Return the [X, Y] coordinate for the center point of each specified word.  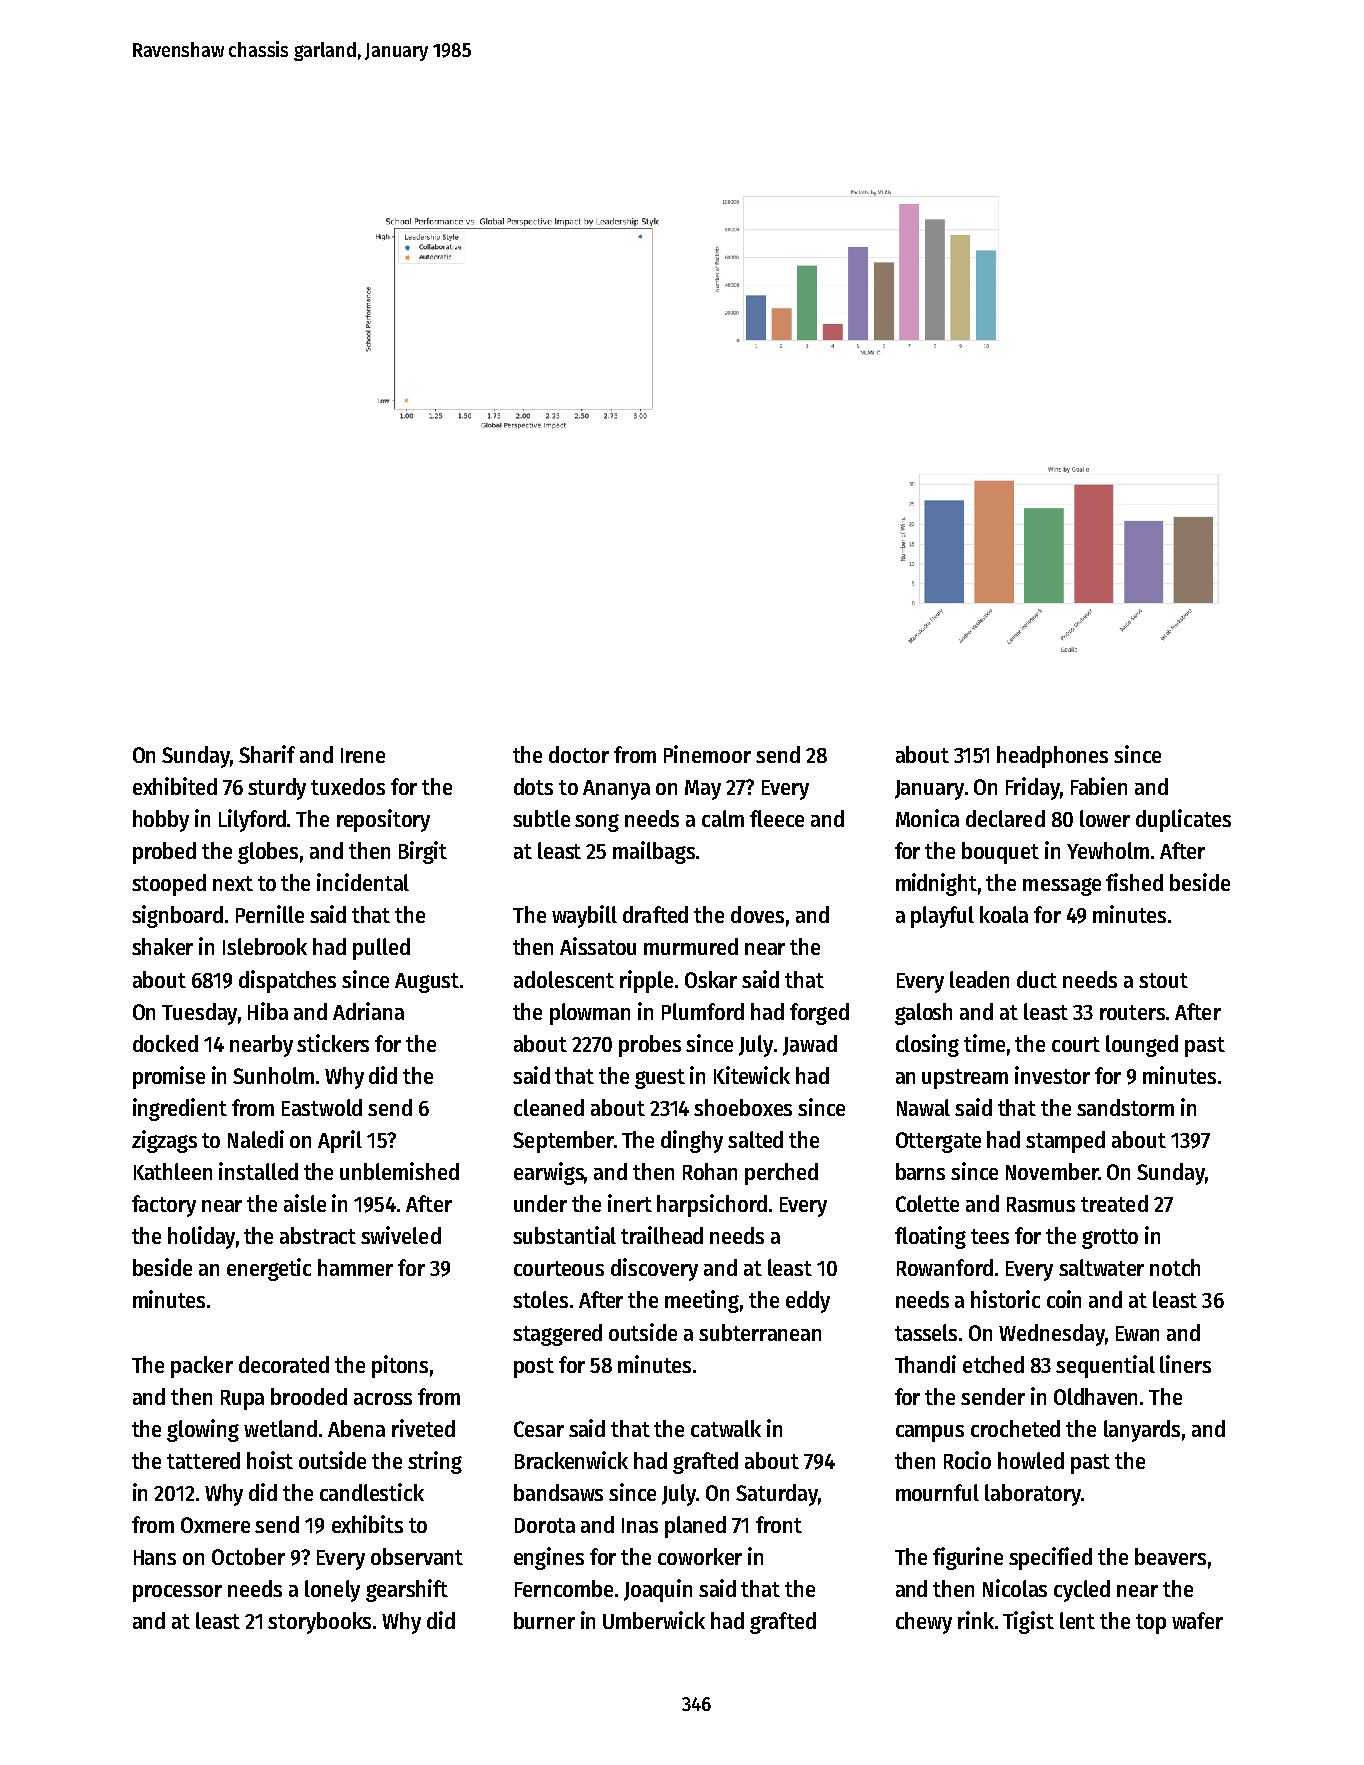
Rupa [242, 1400]
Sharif [267, 754]
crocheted [1015, 1428]
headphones [1052, 757]
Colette [927, 1203]
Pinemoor [707, 754]
